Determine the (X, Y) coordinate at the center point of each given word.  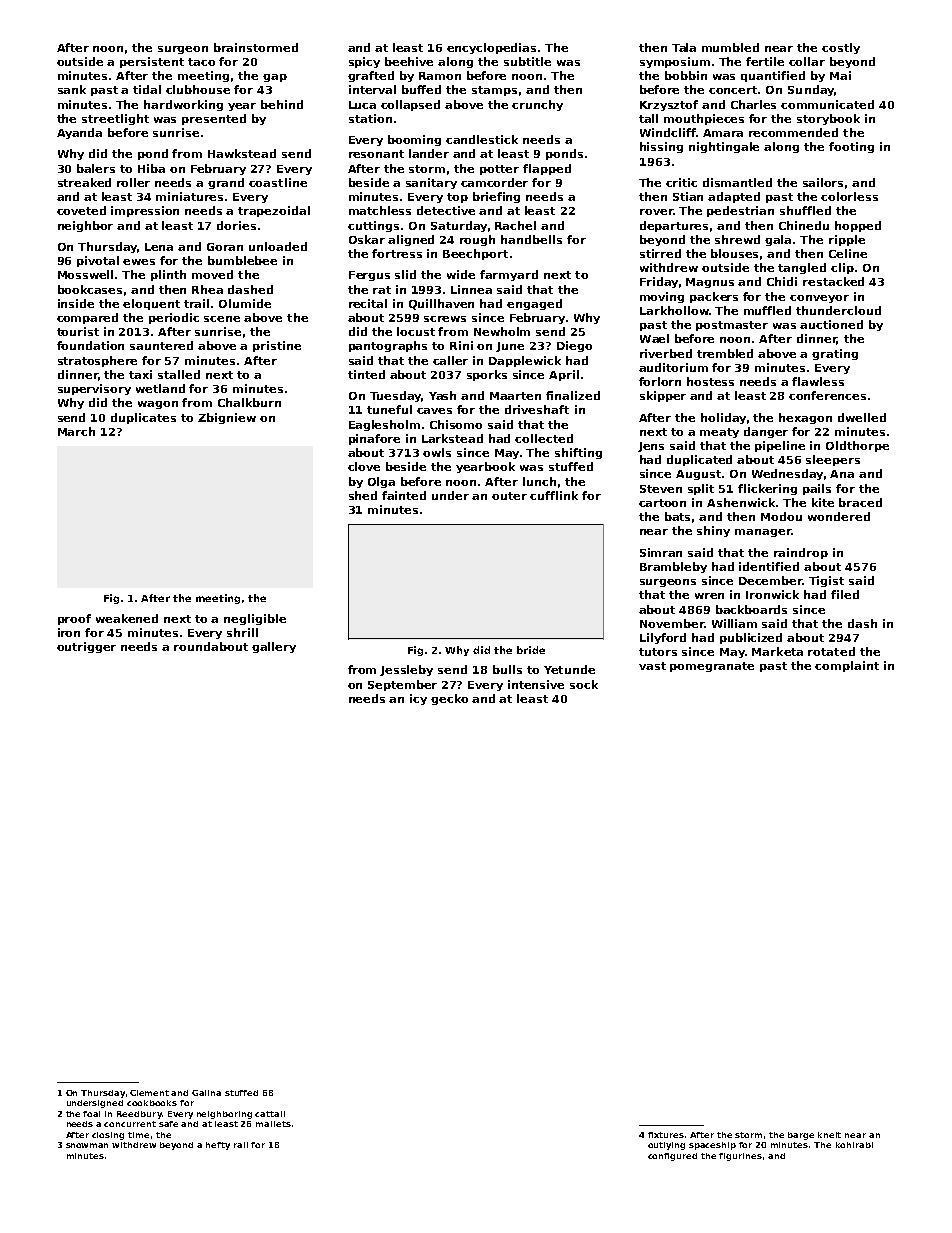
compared (87, 318)
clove (364, 466)
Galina (206, 1093)
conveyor (819, 299)
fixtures (666, 1135)
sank (72, 89)
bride (531, 650)
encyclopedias (491, 48)
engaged (534, 304)
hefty (218, 1146)
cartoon (662, 503)
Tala (684, 47)
